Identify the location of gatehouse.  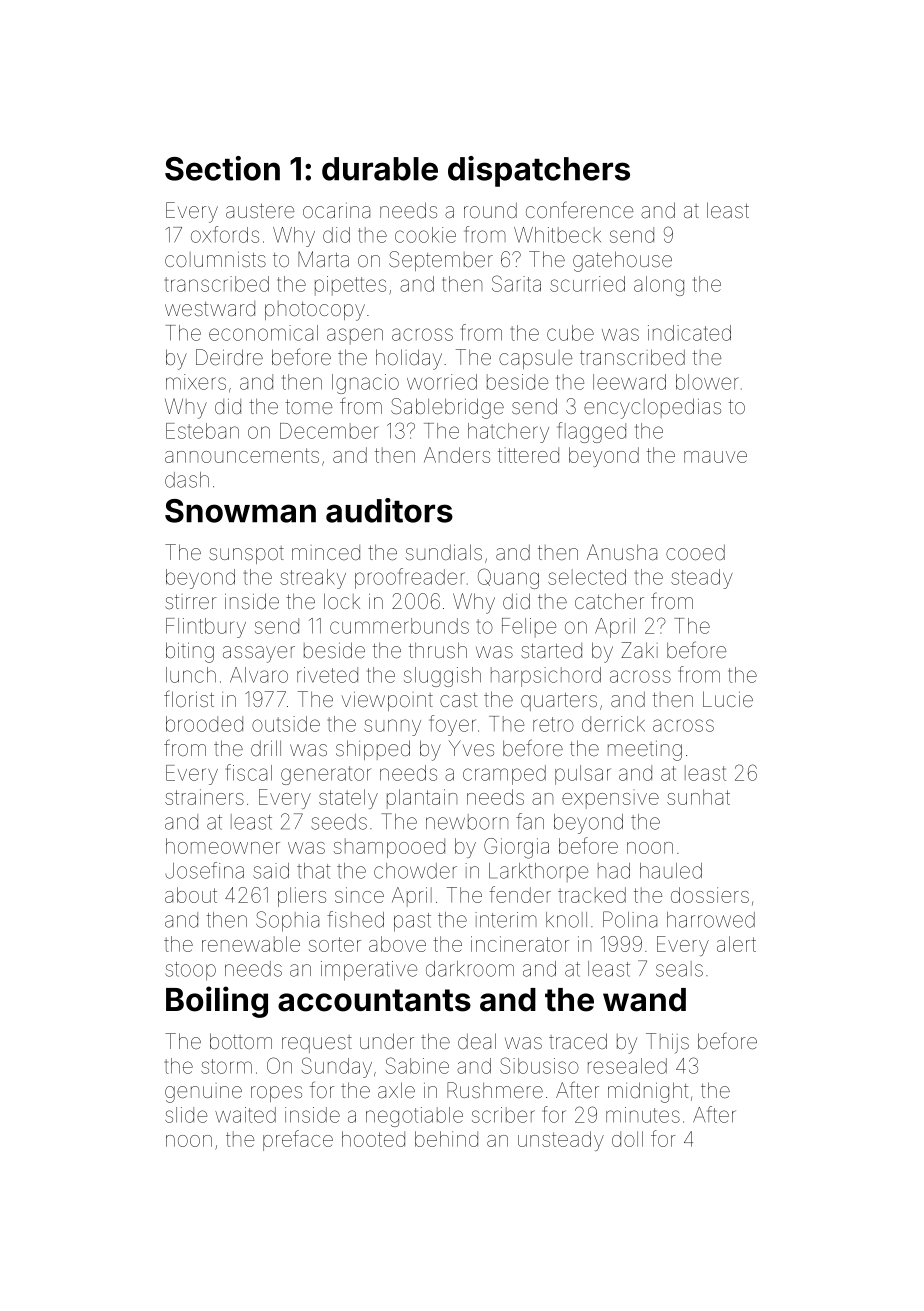
(622, 261).
